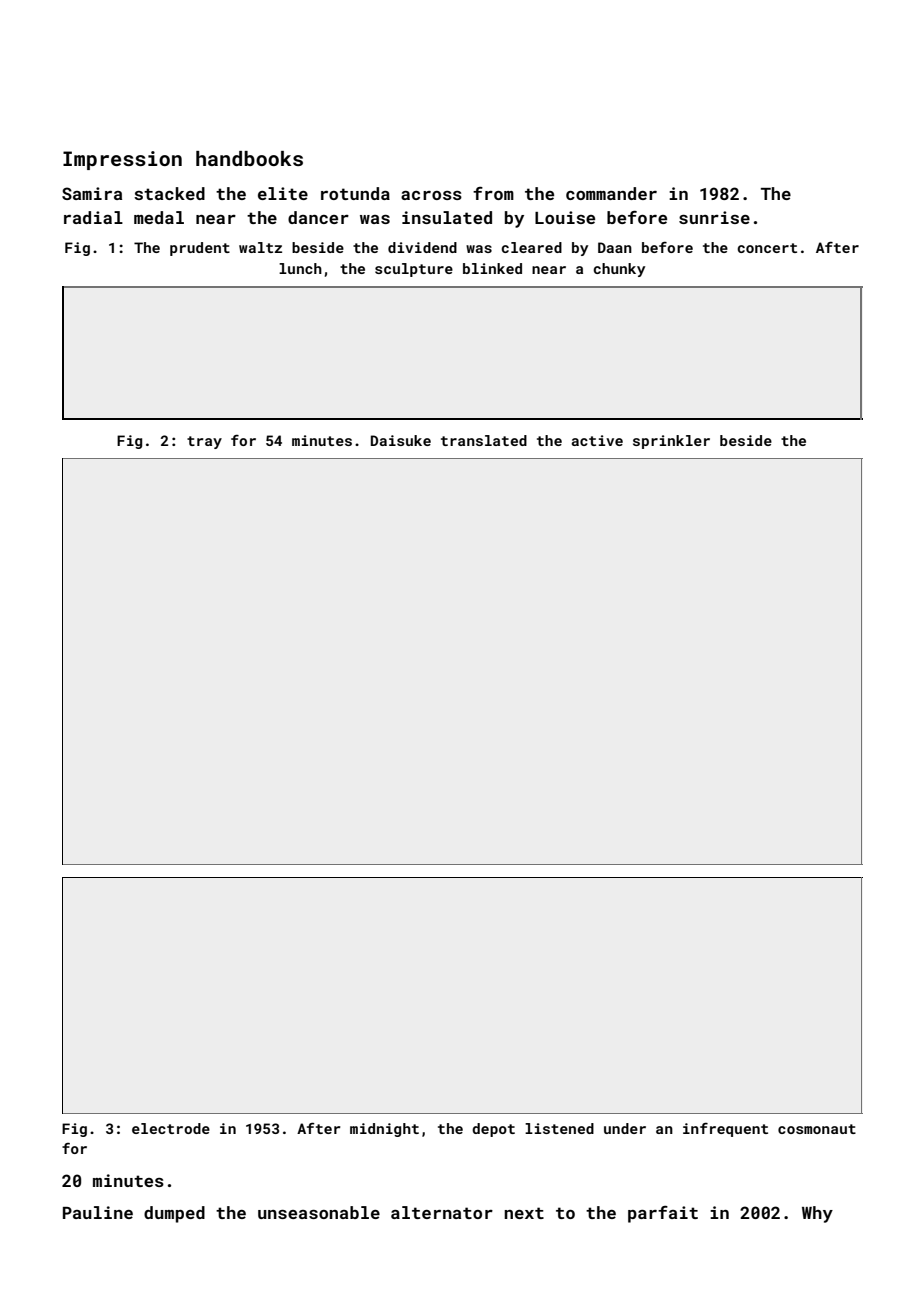 The image size is (924, 1314). I want to click on concert, so click(767, 248).
